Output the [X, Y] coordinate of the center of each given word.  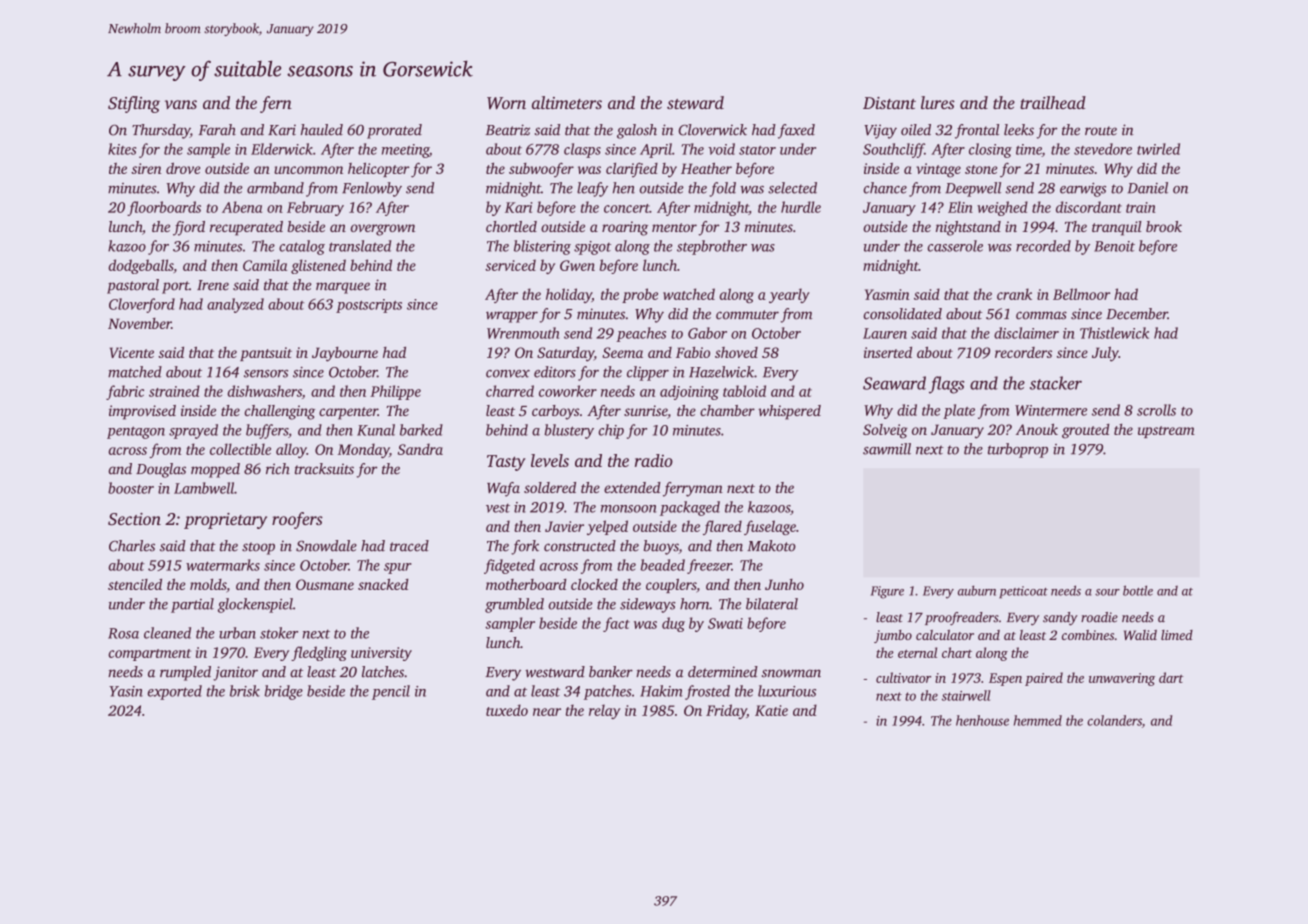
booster [131, 488]
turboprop [1018, 450]
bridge [283, 692]
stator [757, 150]
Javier [564, 526]
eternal [917, 652]
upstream [1166, 432]
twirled [1158, 149]
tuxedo [507, 710]
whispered [789, 412]
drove [183, 168]
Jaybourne [345, 354]
